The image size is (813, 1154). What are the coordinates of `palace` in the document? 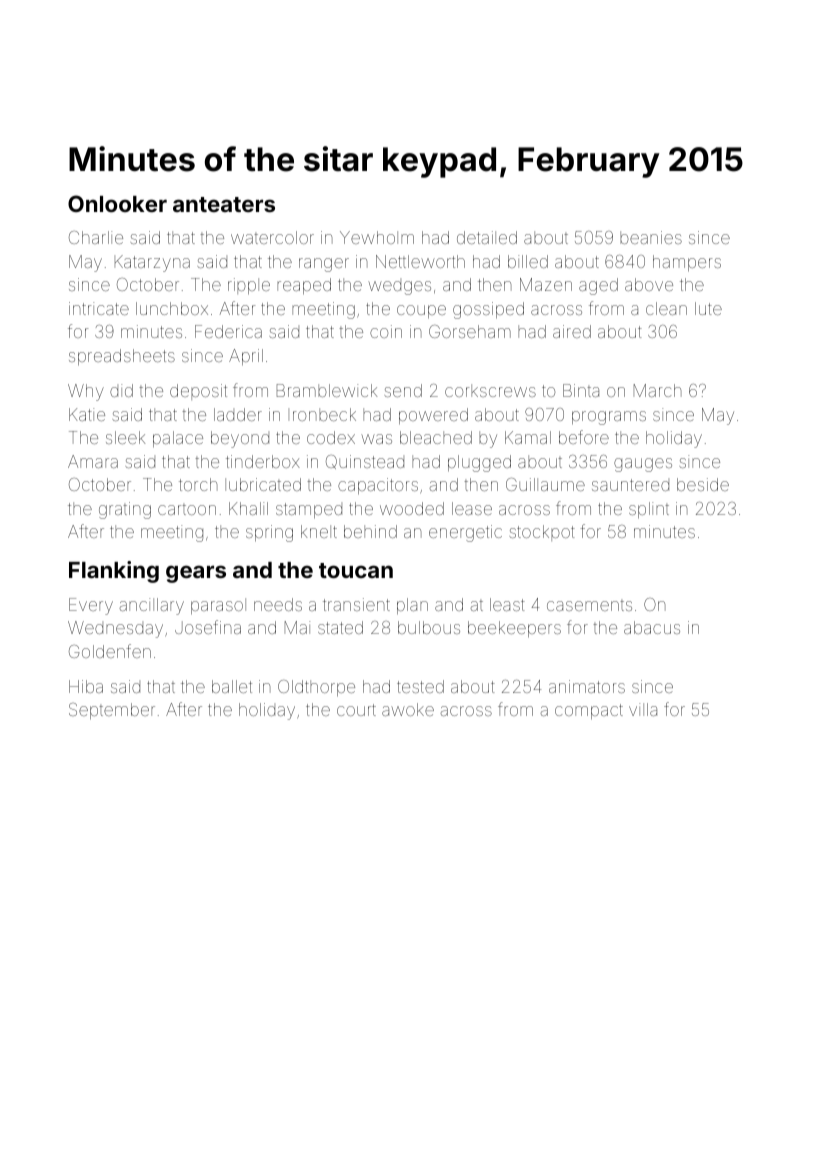 It's located at (178, 439).
